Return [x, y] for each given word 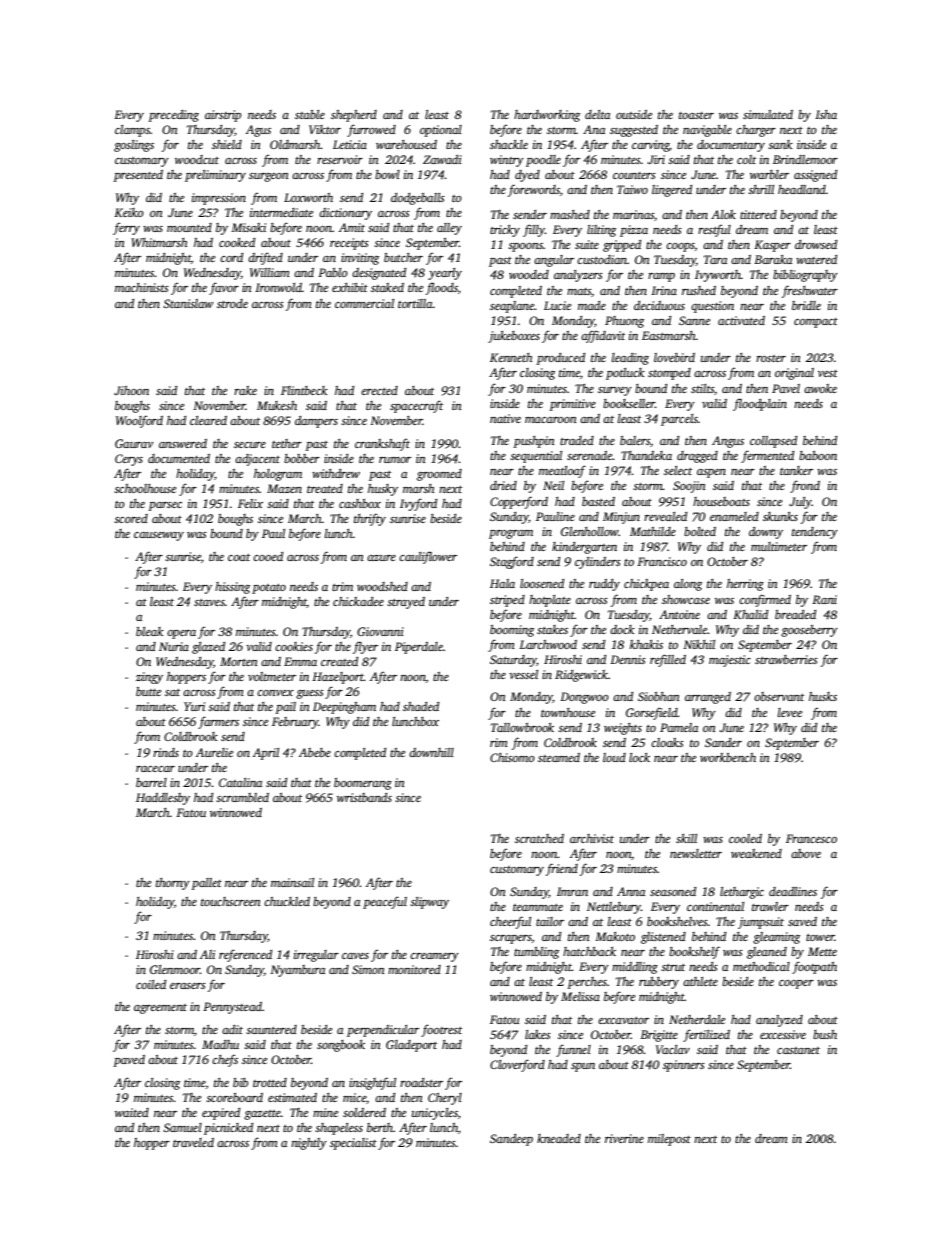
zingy [149, 678]
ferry [126, 228]
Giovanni [380, 631]
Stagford [512, 562]
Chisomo [512, 757]
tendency [815, 533]
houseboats [721, 501]
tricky [505, 231]
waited [132, 1112]
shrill [761, 189]
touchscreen [231, 901]
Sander [723, 742]
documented [179, 458]
